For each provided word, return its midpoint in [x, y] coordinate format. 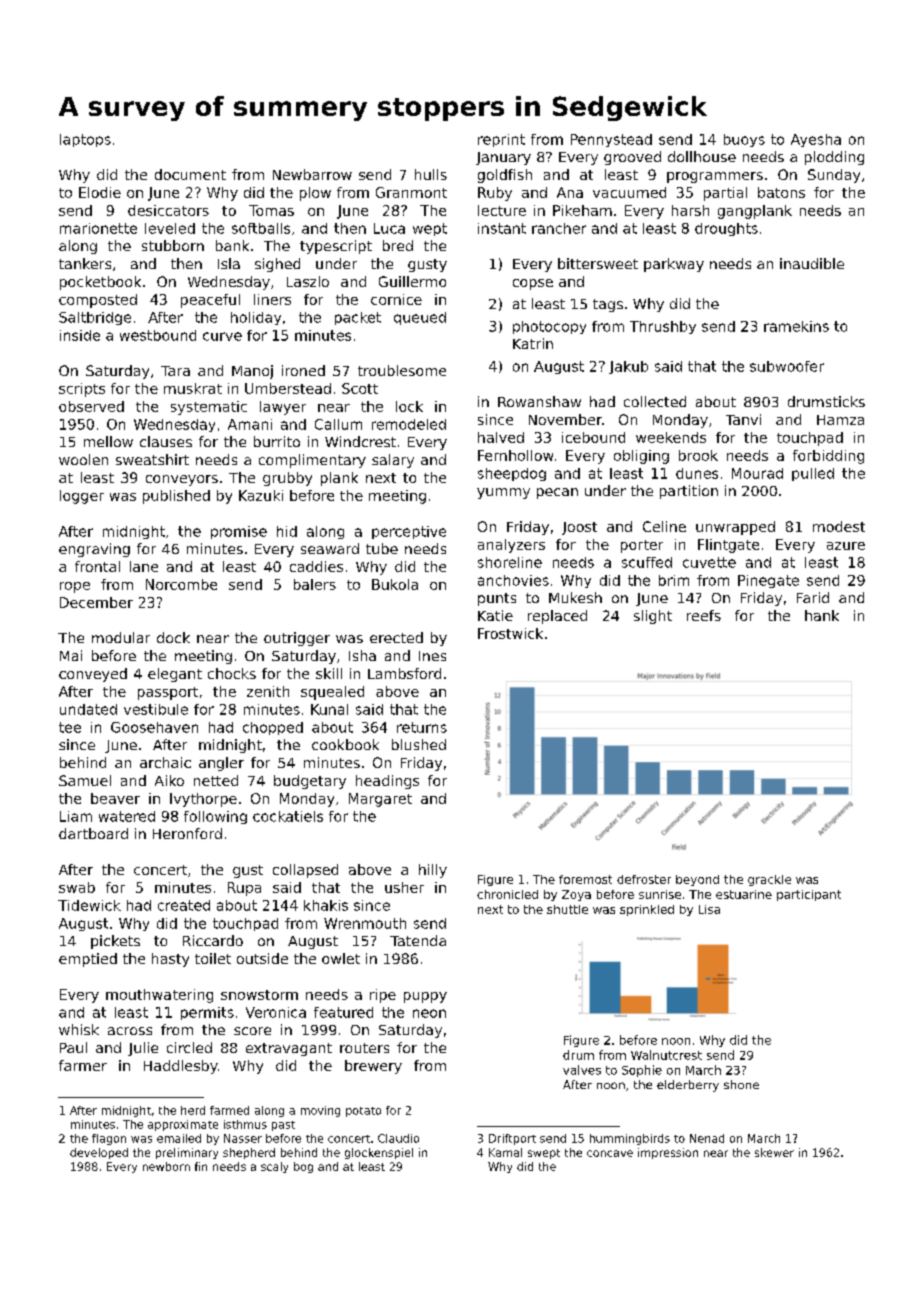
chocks [232, 673]
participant [809, 895]
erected [396, 637]
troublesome [402, 370]
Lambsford [404, 673]
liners [272, 299]
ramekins [796, 326]
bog [303, 1167]
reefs [704, 615]
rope [75, 587]
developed [99, 1153]
